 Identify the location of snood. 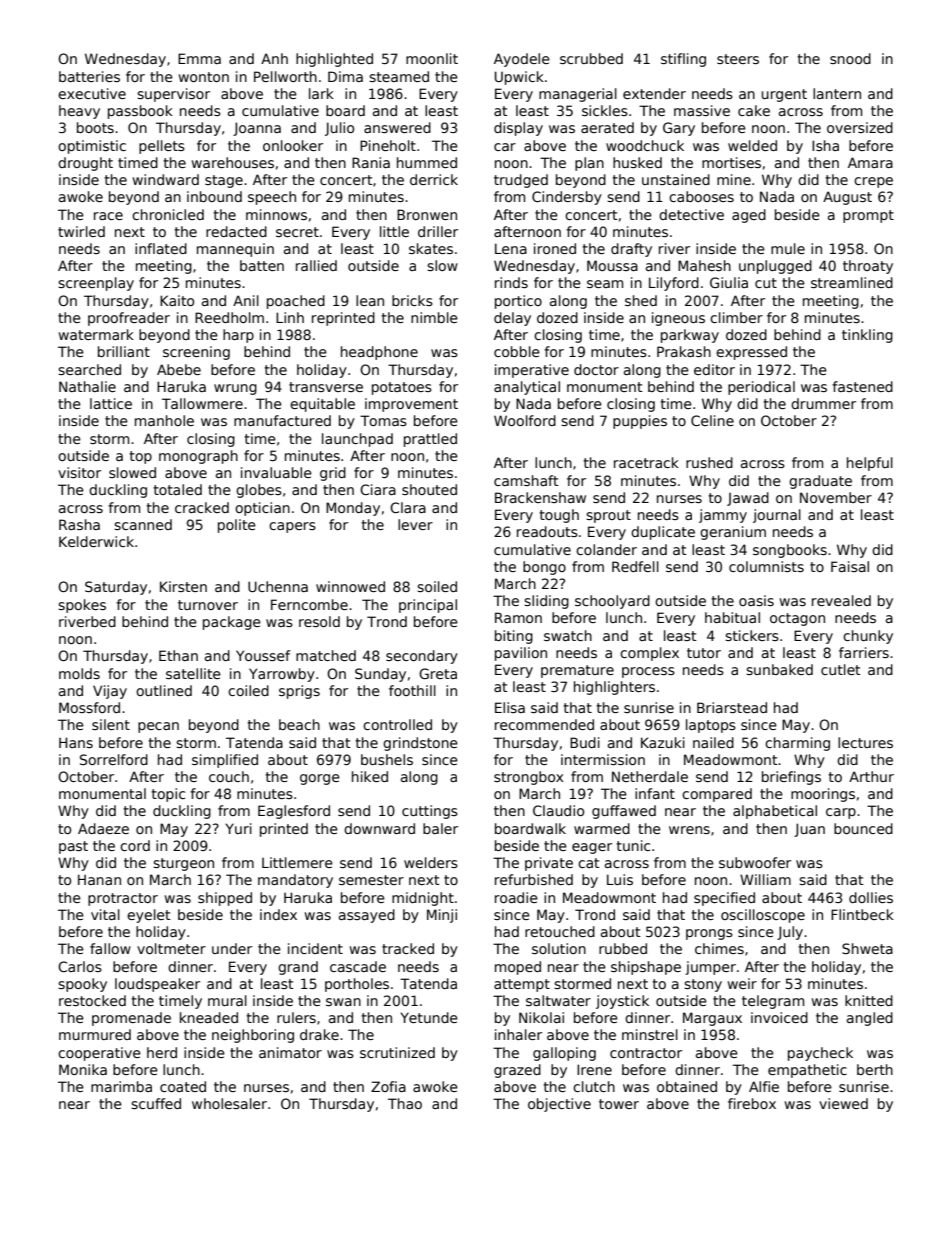
(850, 58).
